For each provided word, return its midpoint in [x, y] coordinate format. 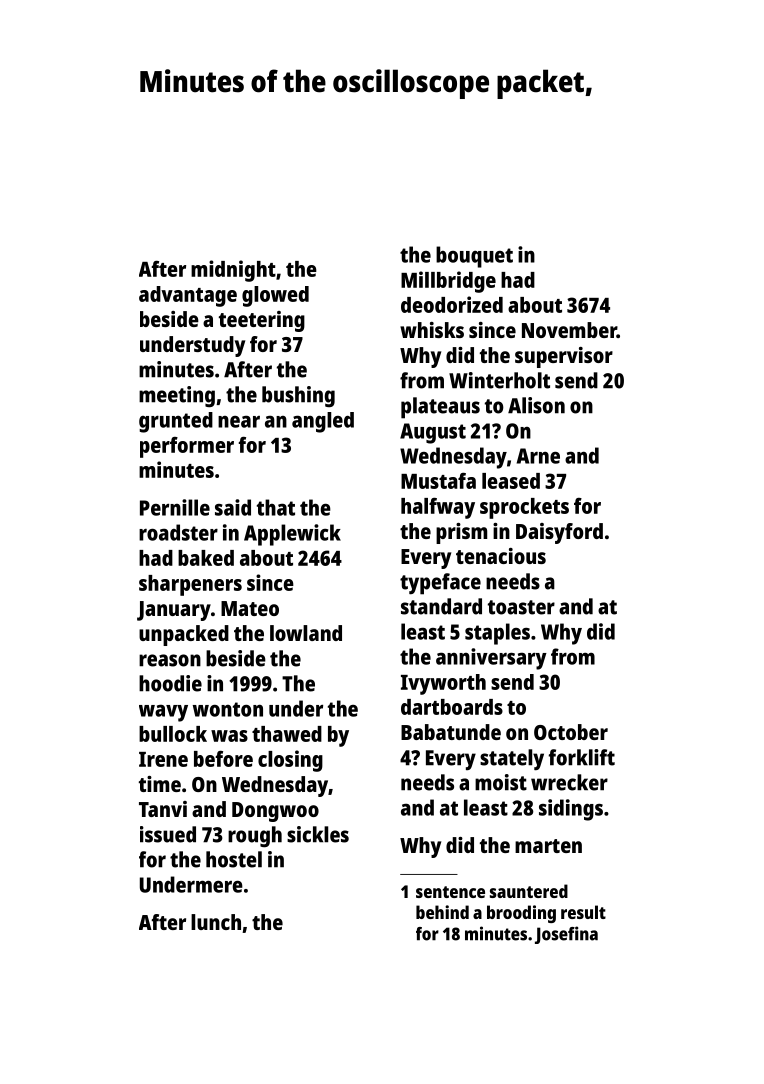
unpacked [184, 635]
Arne [538, 456]
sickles [318, 834]
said [233, 507]
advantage [188, 296]
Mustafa [438, 481]
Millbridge [448, 282]
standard [441, 606]
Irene [163, 759]
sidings [571, 810]
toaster [521, 607]
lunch [216, 922]
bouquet [474, 257]
